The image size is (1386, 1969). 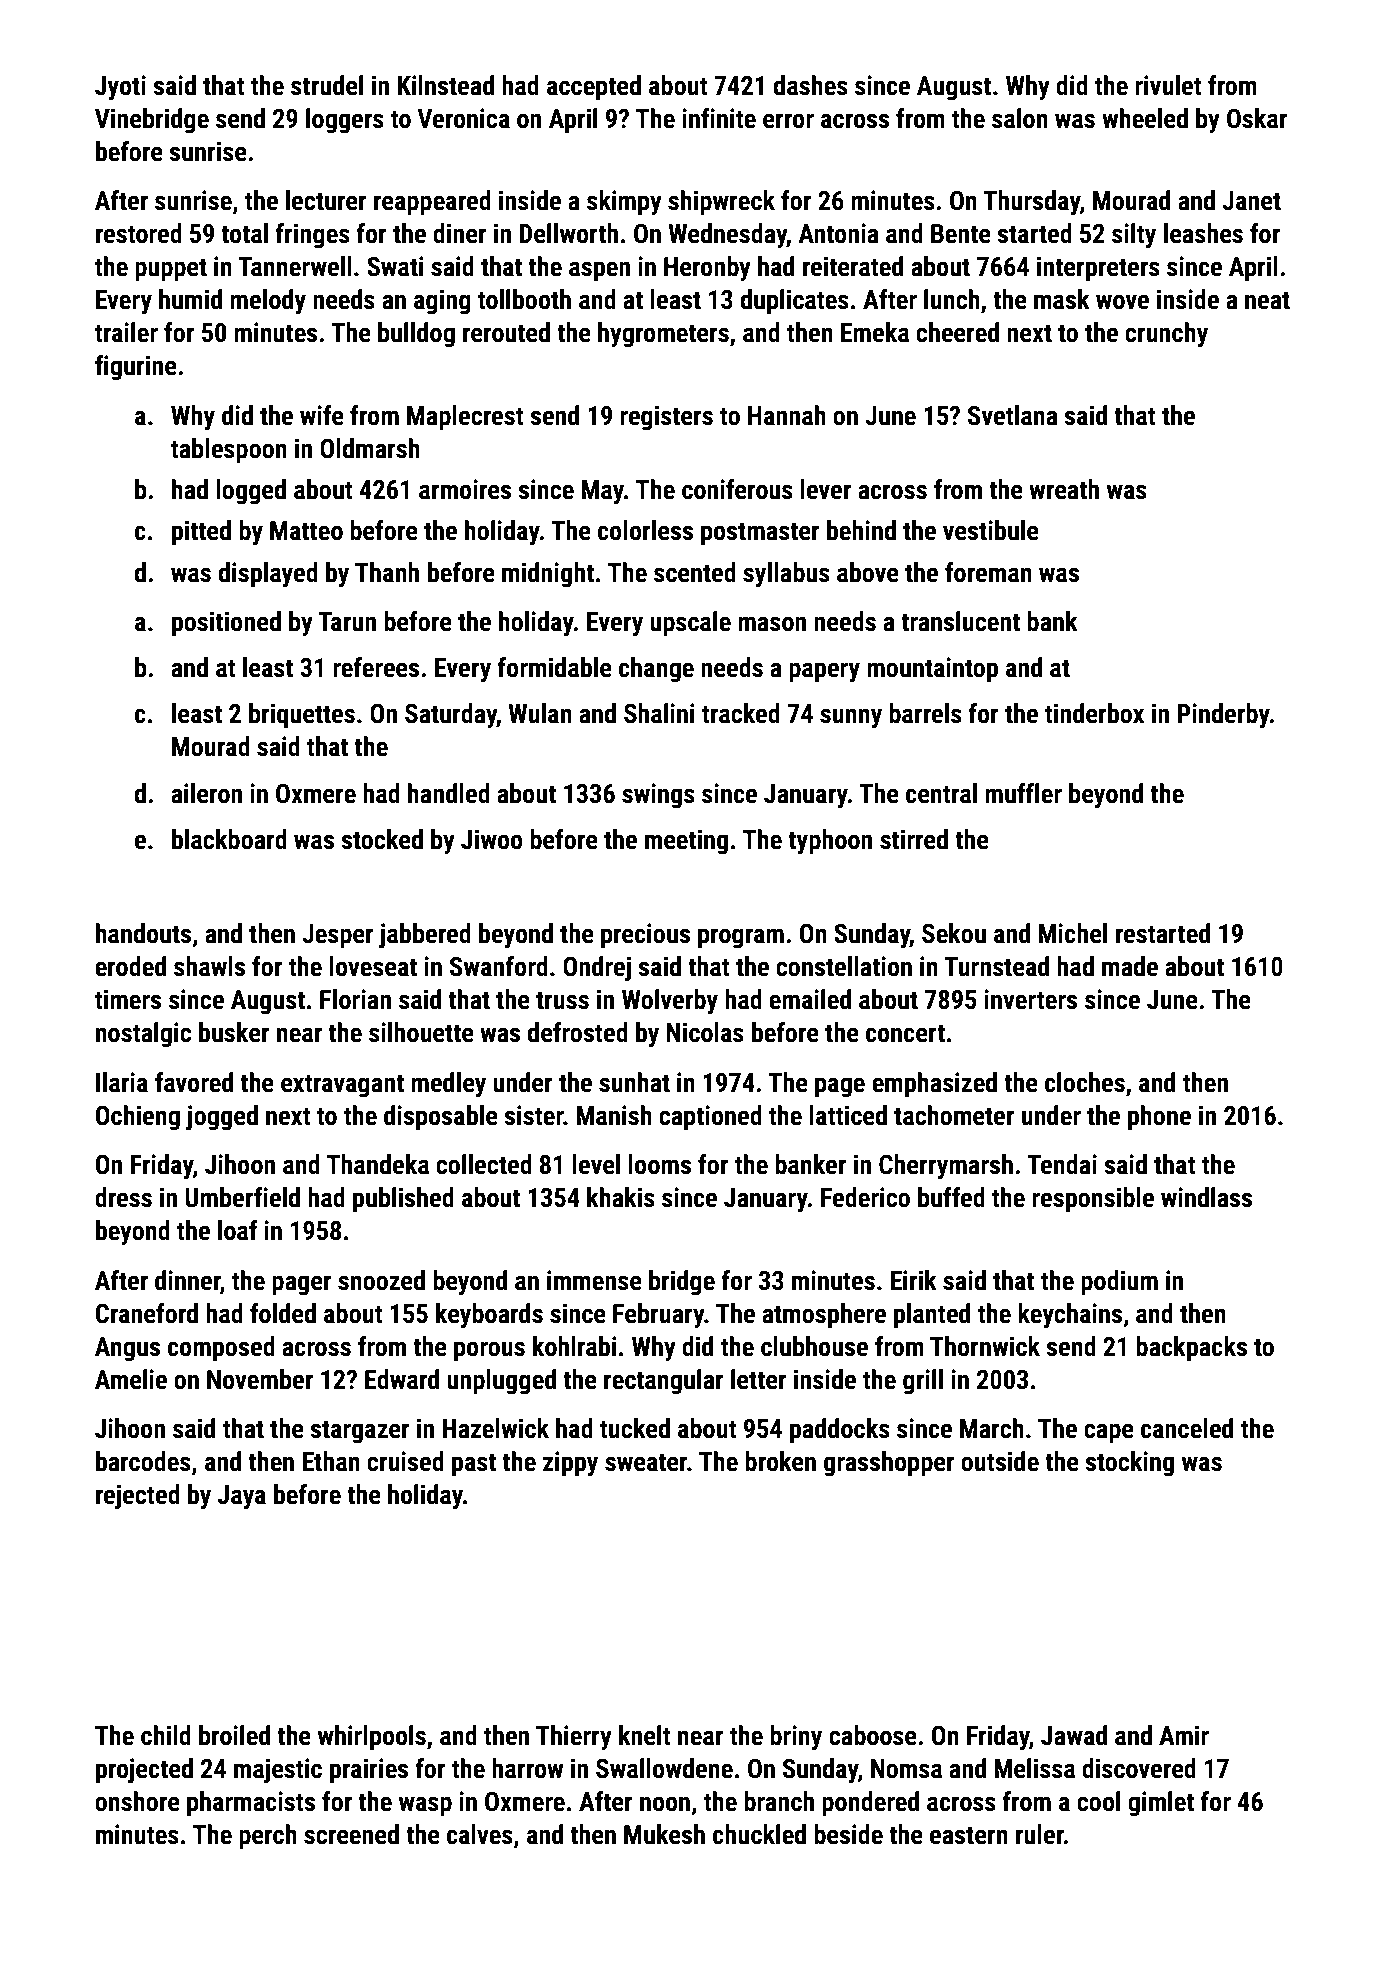 I want to click on constellation, so click(x=844, y=966).
